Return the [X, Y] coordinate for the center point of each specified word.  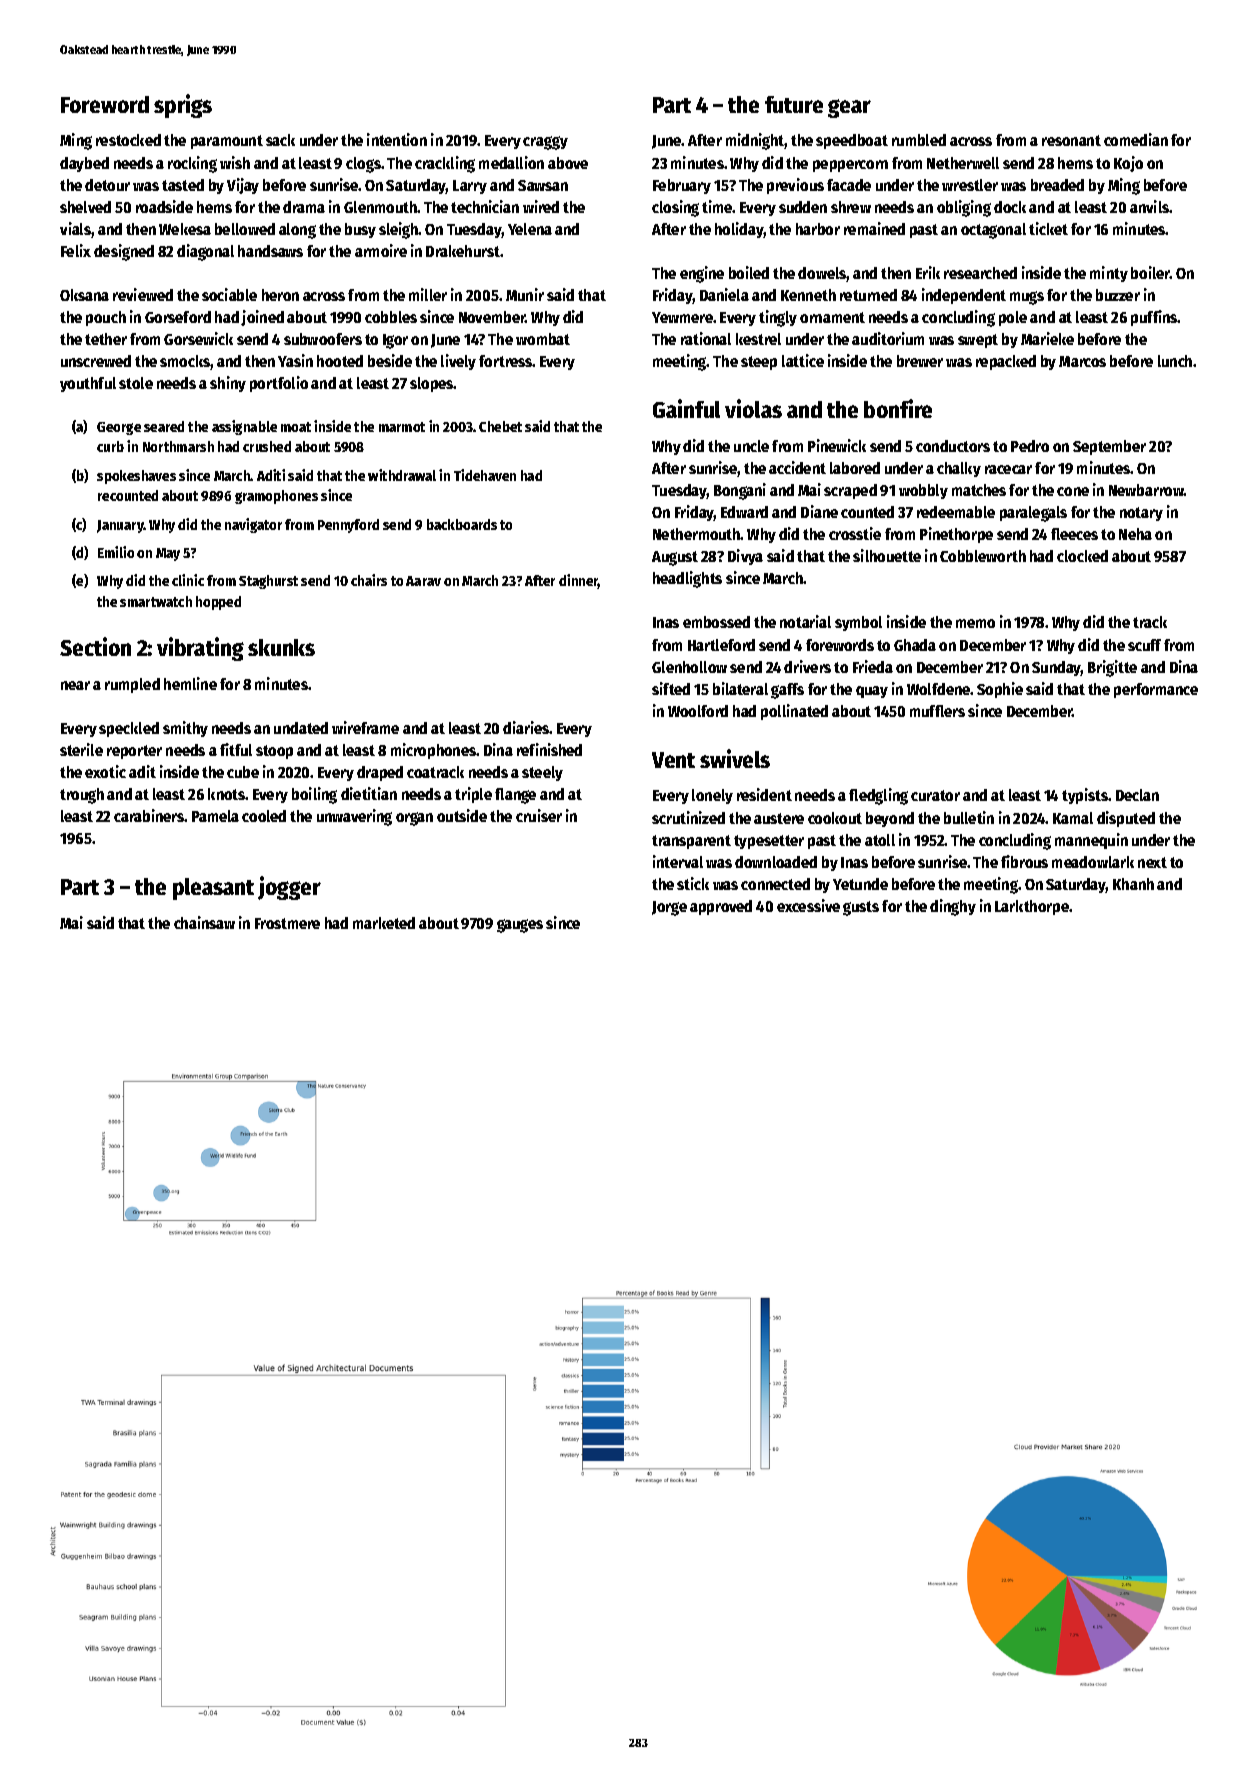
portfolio [279, 384]
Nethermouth [697, 534]
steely [542, 773]
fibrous [1024, 861]
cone [1073, 491]
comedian [1136, 139]
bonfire [898, 408]
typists [1085, 796]
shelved [85, 207]
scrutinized [688, 817]
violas [753, 408]
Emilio [116, 552]
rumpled [132, 685]
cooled [264, 816]
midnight [755, 141]
